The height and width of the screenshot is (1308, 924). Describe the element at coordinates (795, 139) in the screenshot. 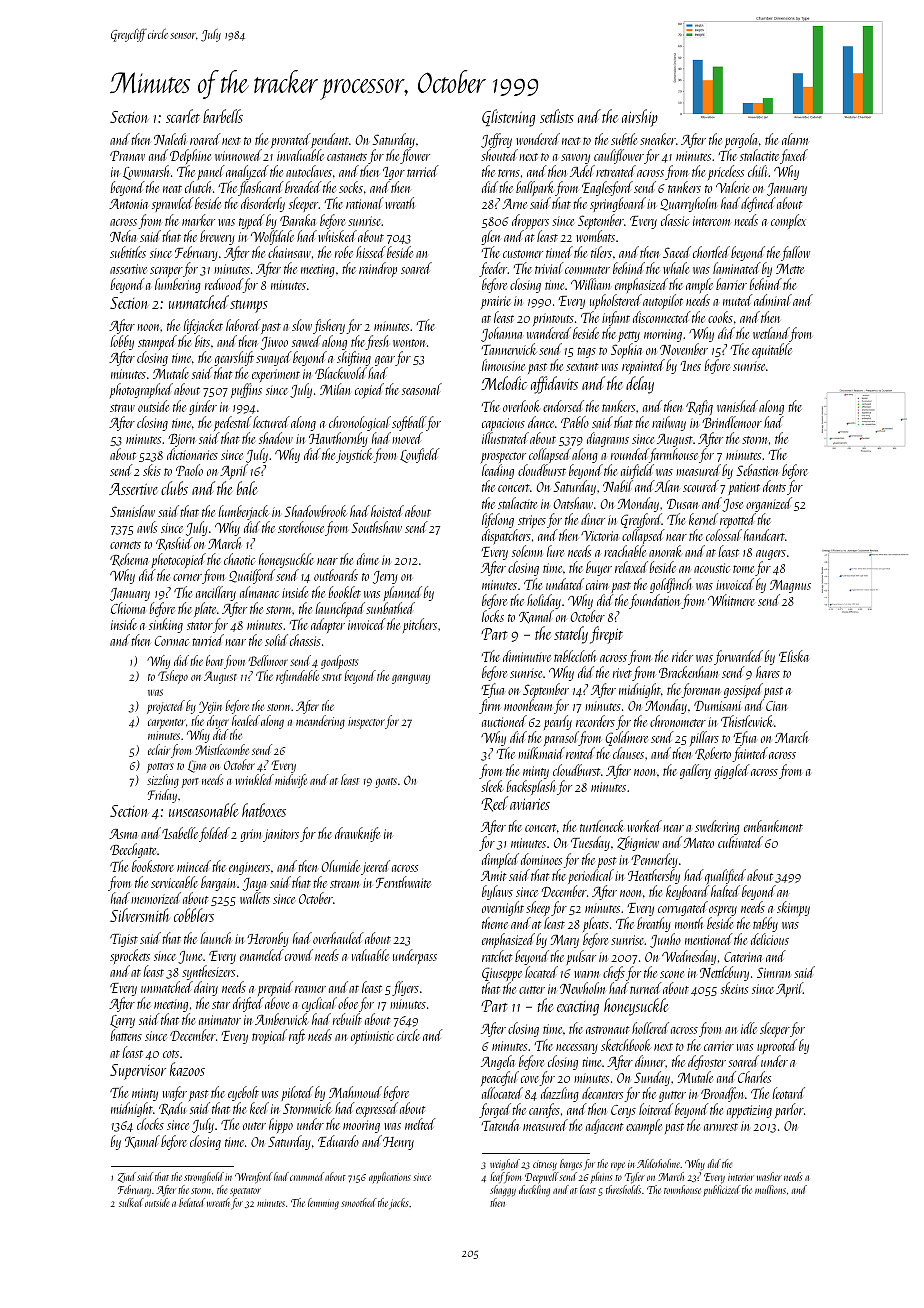

I see `alarm` at that location.
